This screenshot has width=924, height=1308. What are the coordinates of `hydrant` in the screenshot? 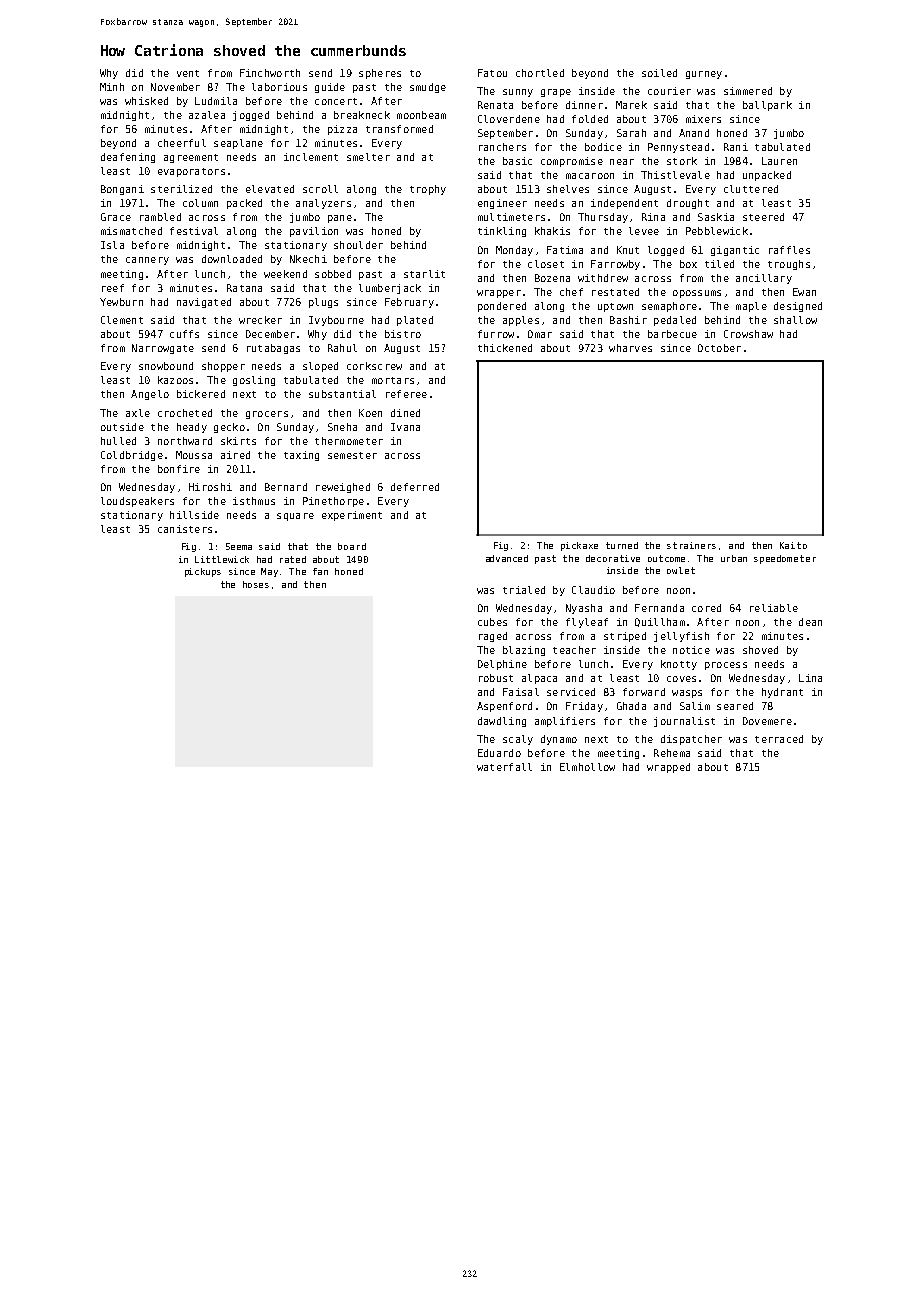 It's located at (782, 693).
